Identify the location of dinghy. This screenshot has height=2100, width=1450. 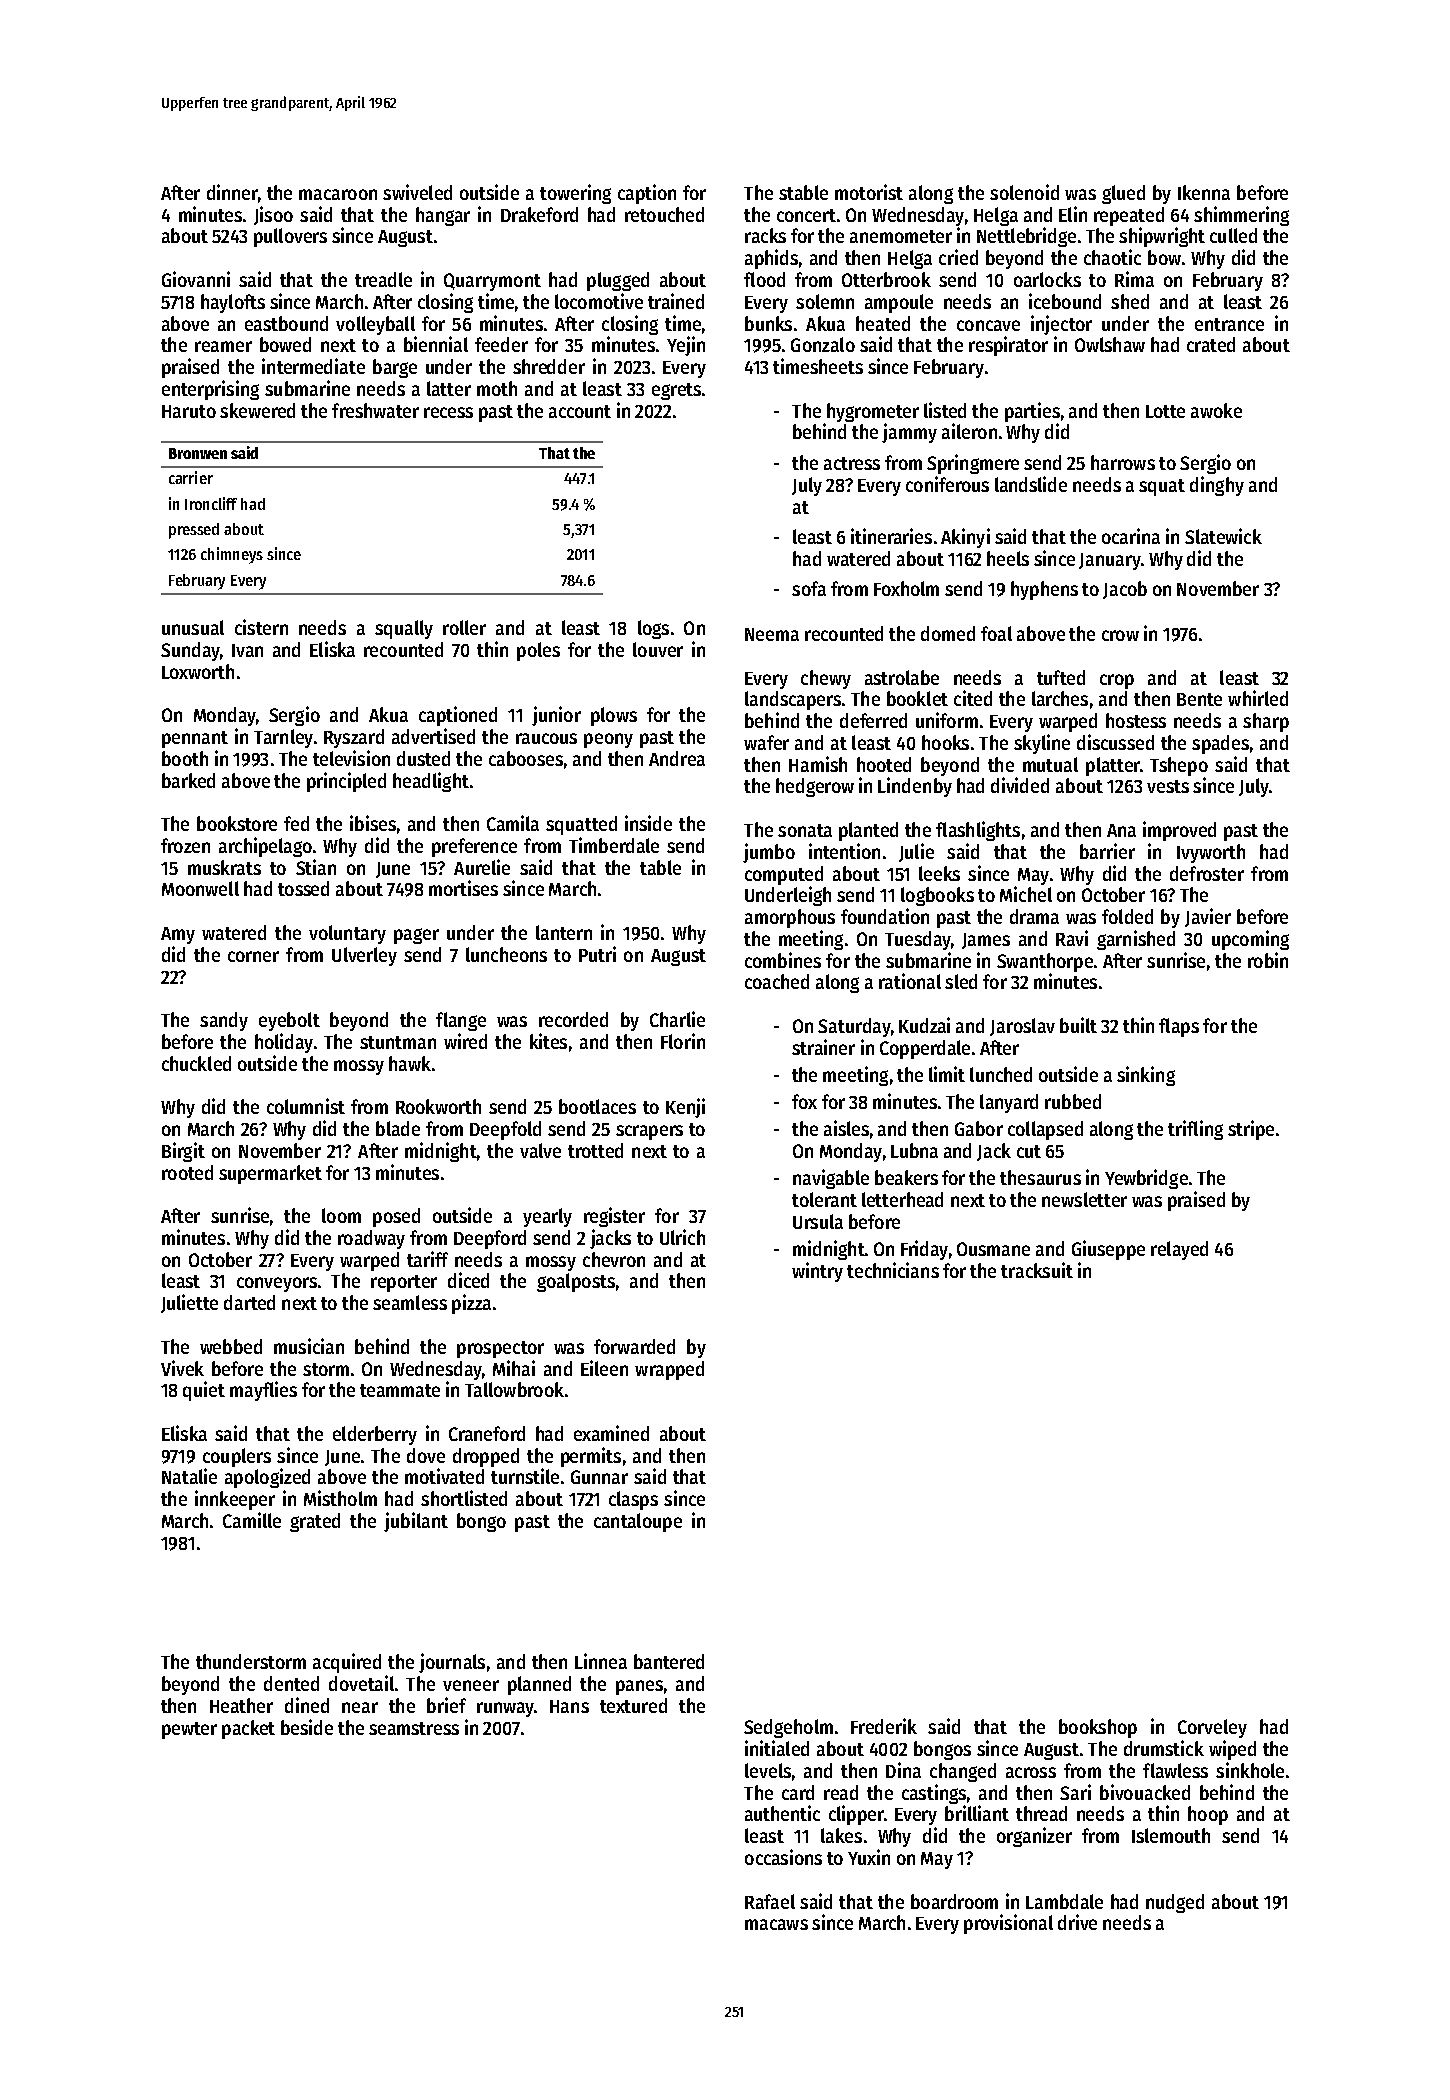
(1217, 486).
